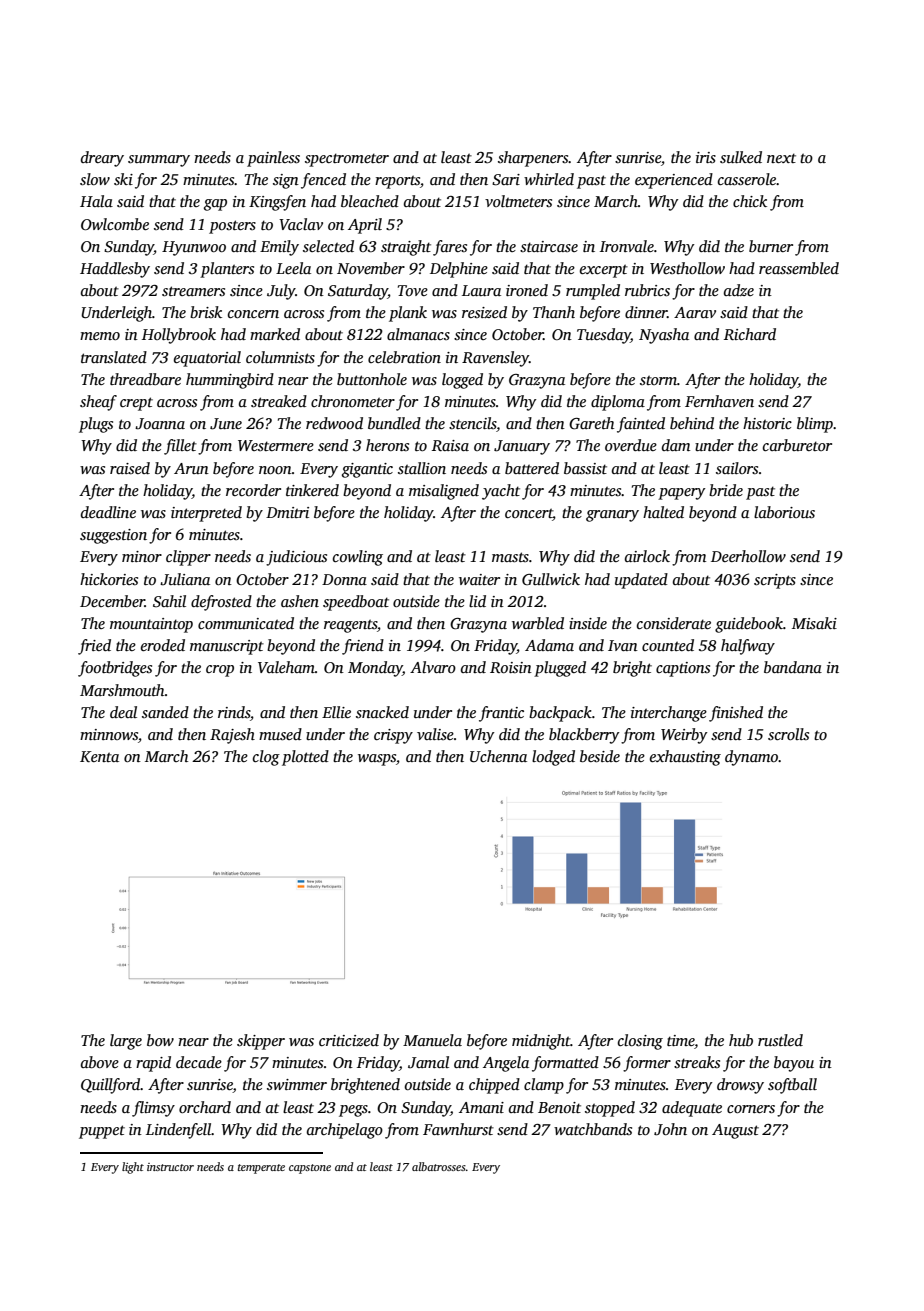  Describe the element at coordinates (188, 558) in the screenshot. I see `clipper` at that location.
